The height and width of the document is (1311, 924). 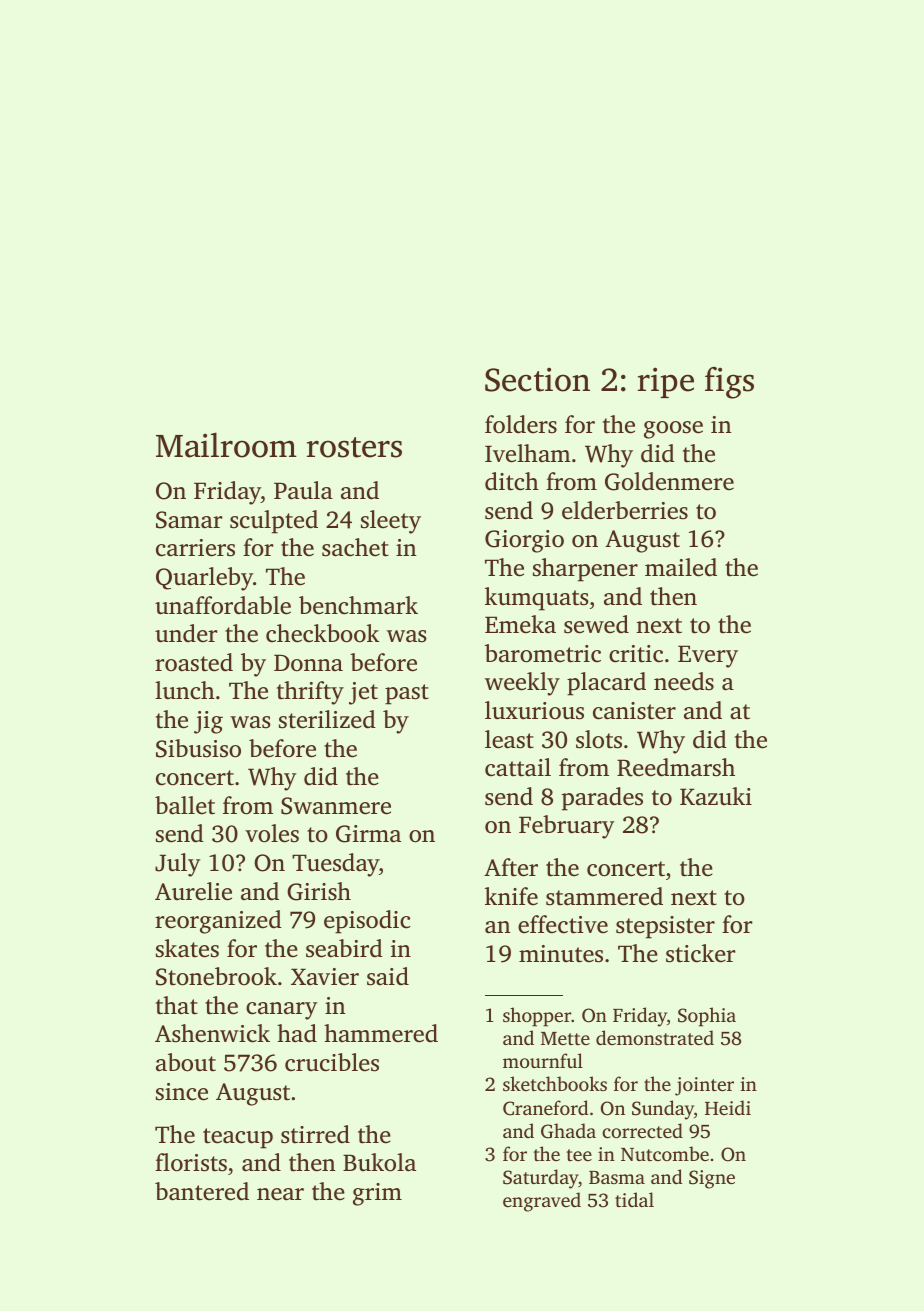 I want to click on unaffordable, so click(x=223, y=605).
